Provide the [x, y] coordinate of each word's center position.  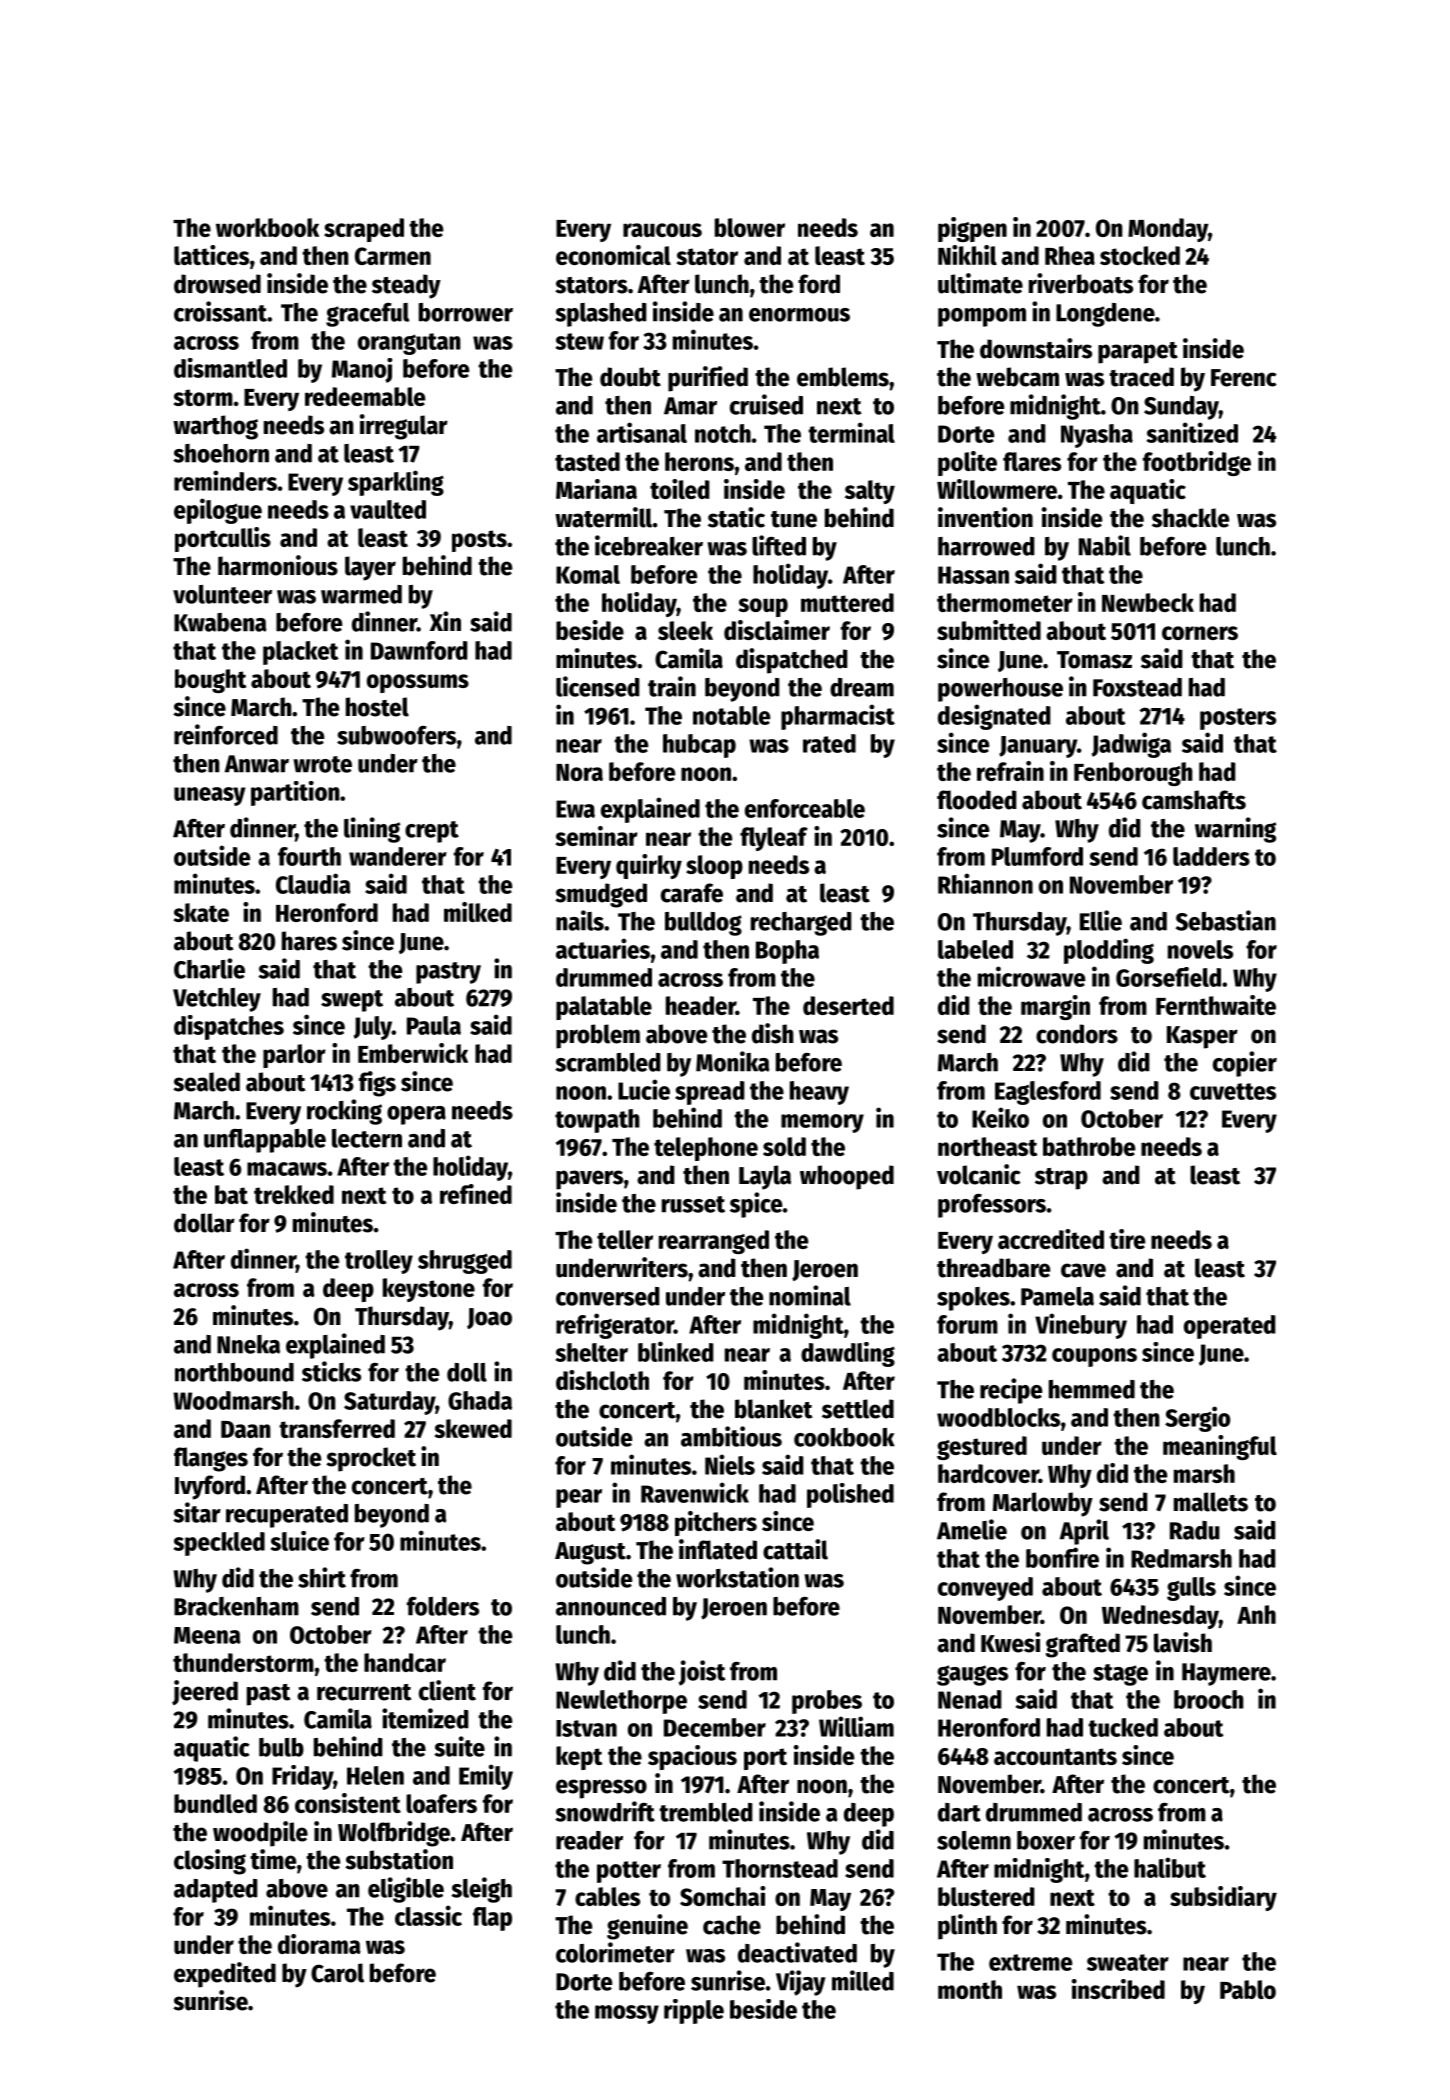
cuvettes [1233, 1091]
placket [301, 653]
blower [750, 227]
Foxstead [1137, 687]
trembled [706, 1812]
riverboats [1081, 283]
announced [611, 1606]
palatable [604, 1008]
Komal [588, 574]
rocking [344, 1112]
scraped [364, 230]
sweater [1128, 1962]
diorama [319, 1944]
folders [443, 1606]
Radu [1195, 1530]
